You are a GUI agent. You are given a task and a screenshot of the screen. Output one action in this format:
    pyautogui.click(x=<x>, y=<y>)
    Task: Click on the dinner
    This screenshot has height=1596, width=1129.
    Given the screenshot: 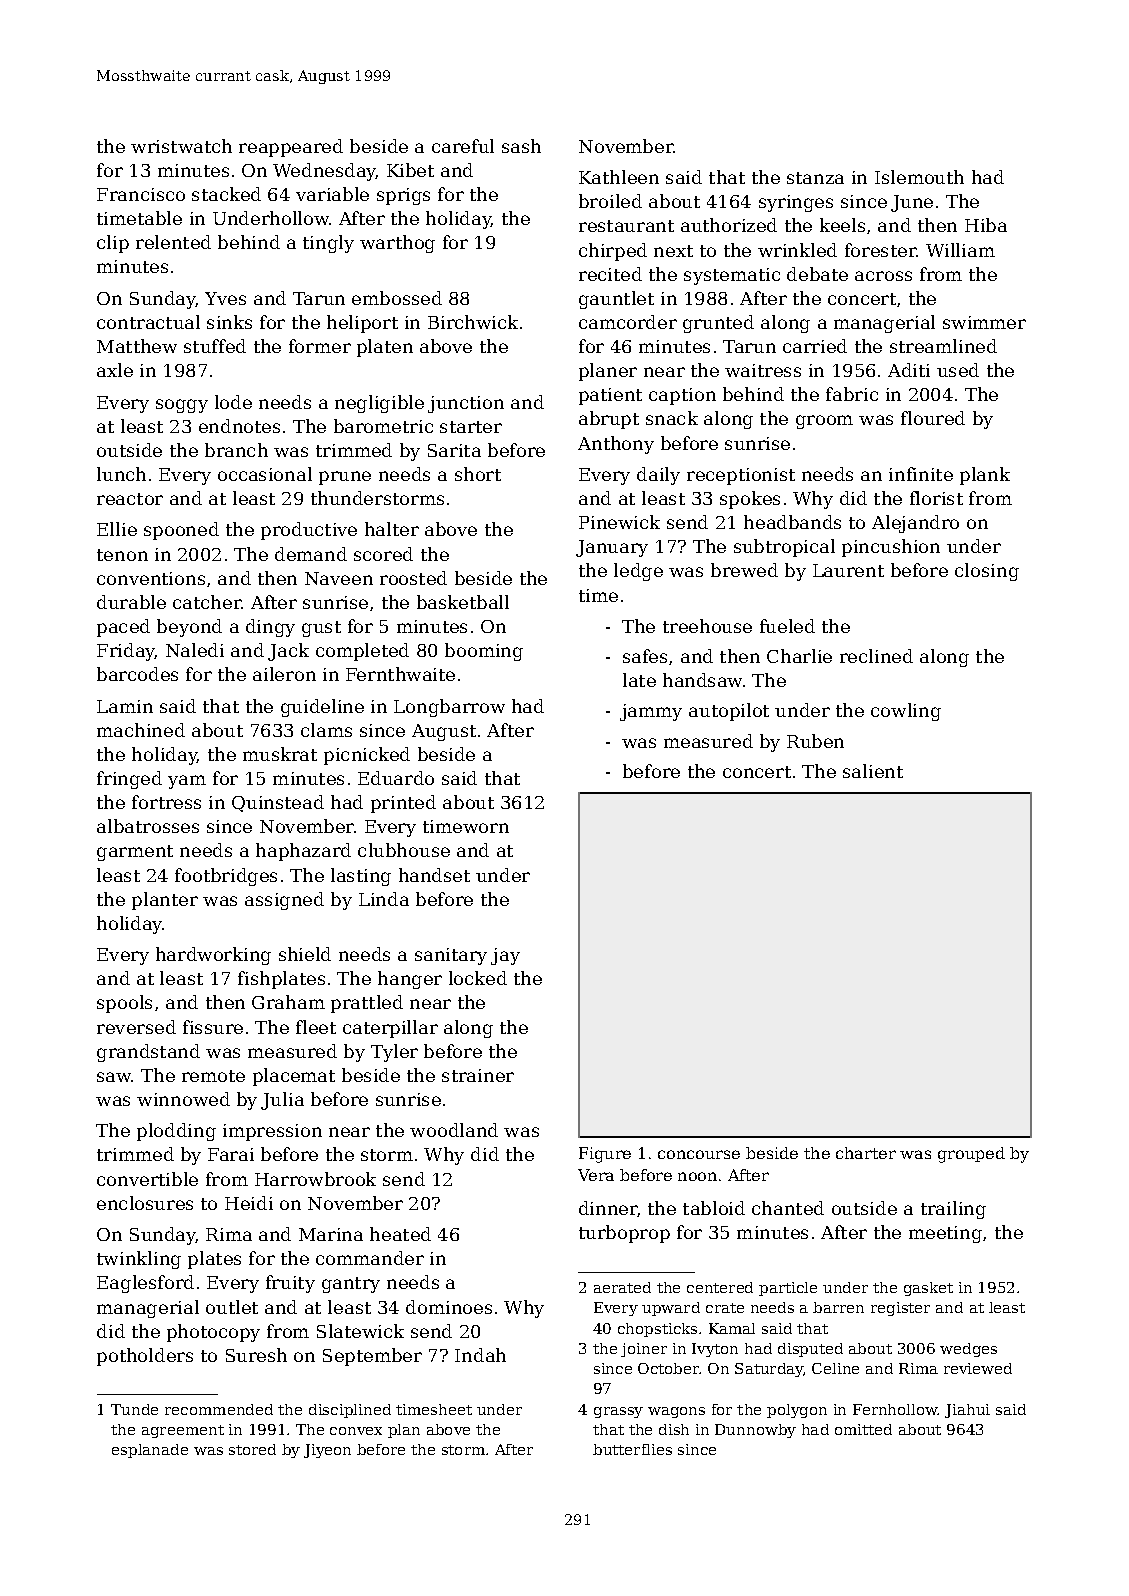 What is the action you would take?
    pyautogui.click(x=608, y=1209)
